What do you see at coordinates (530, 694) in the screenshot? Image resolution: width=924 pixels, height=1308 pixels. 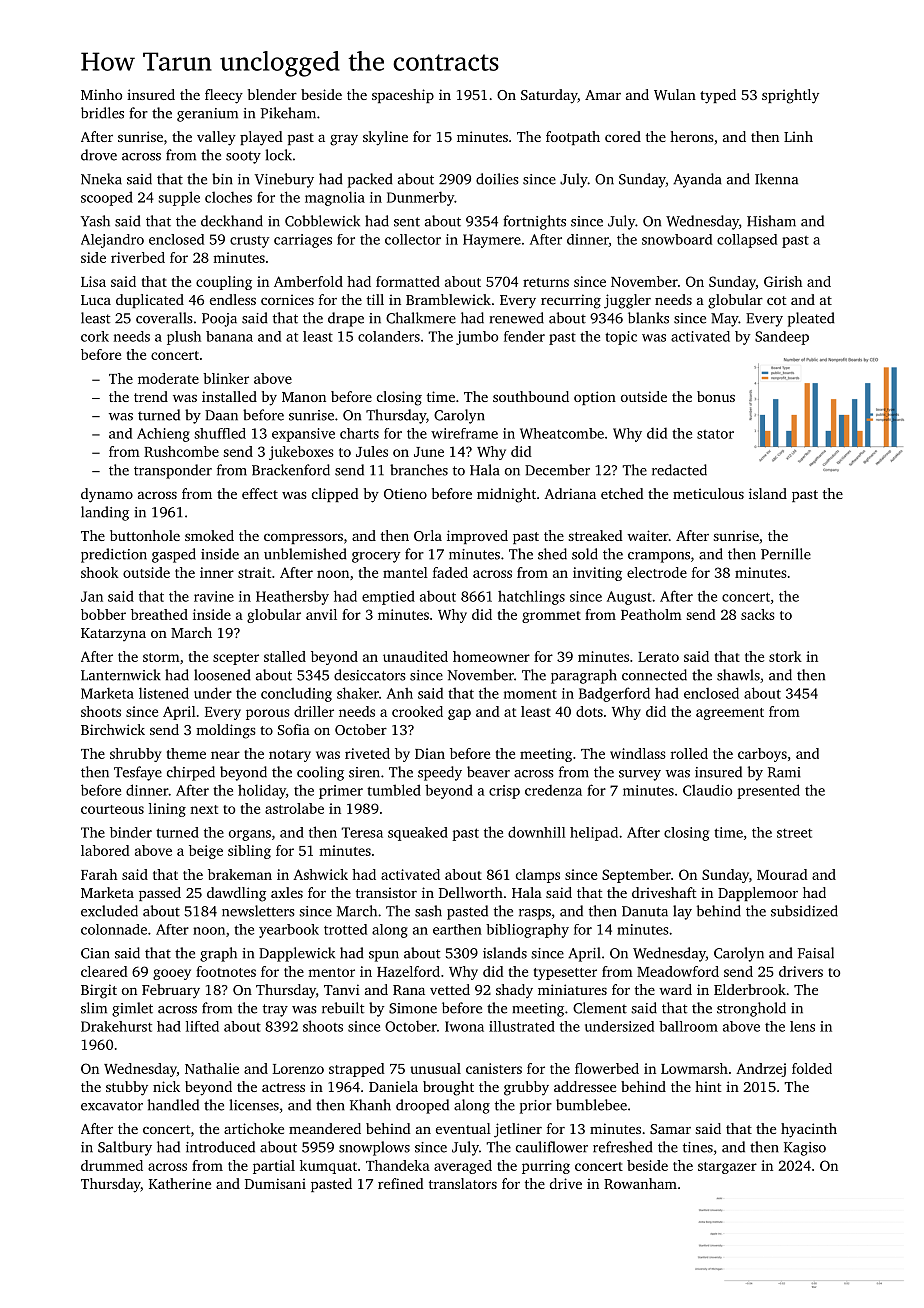 I see `moment` at bounding box center [530, 694].
